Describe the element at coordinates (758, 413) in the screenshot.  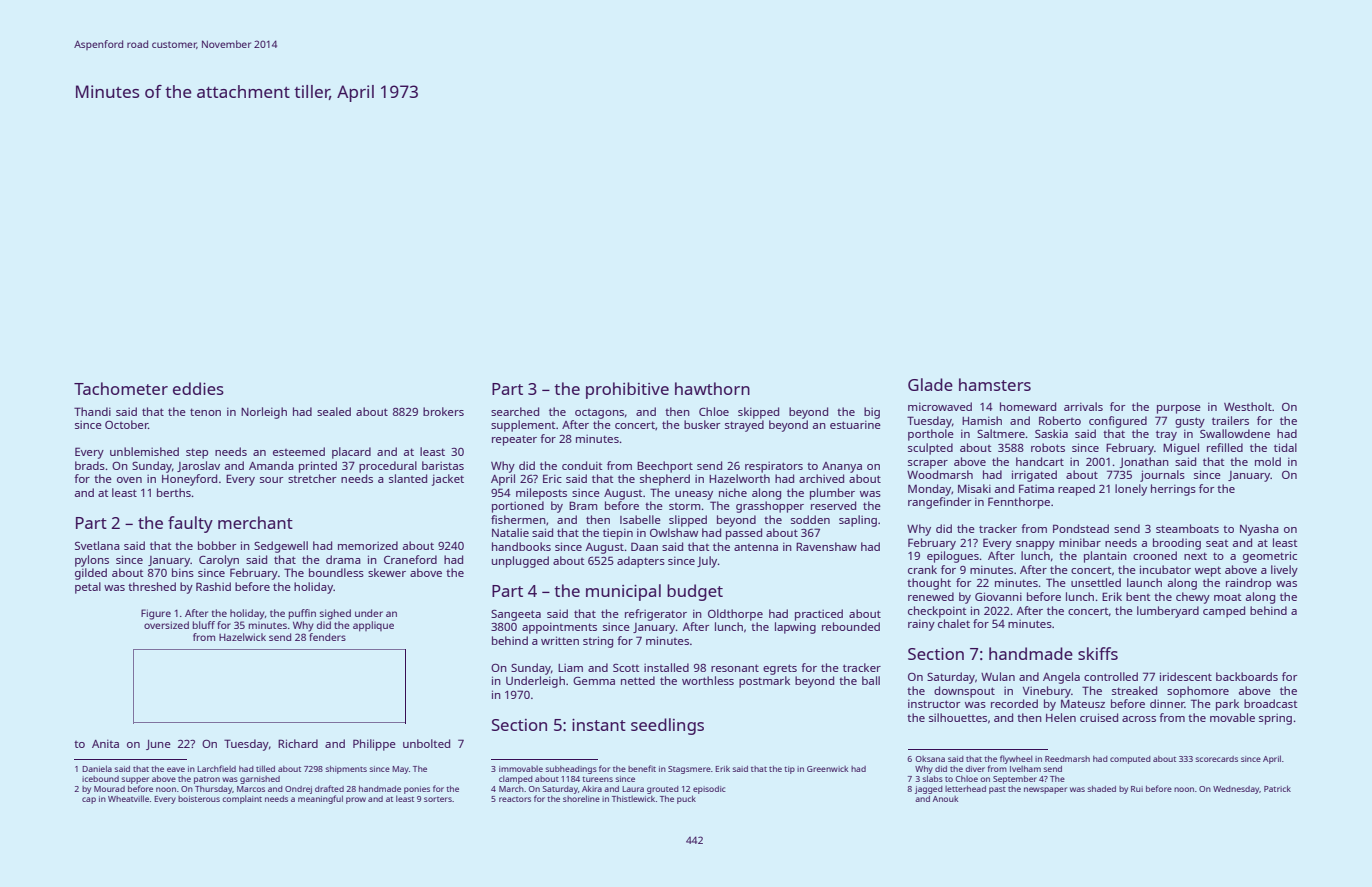
I see `skipped` at that location.
